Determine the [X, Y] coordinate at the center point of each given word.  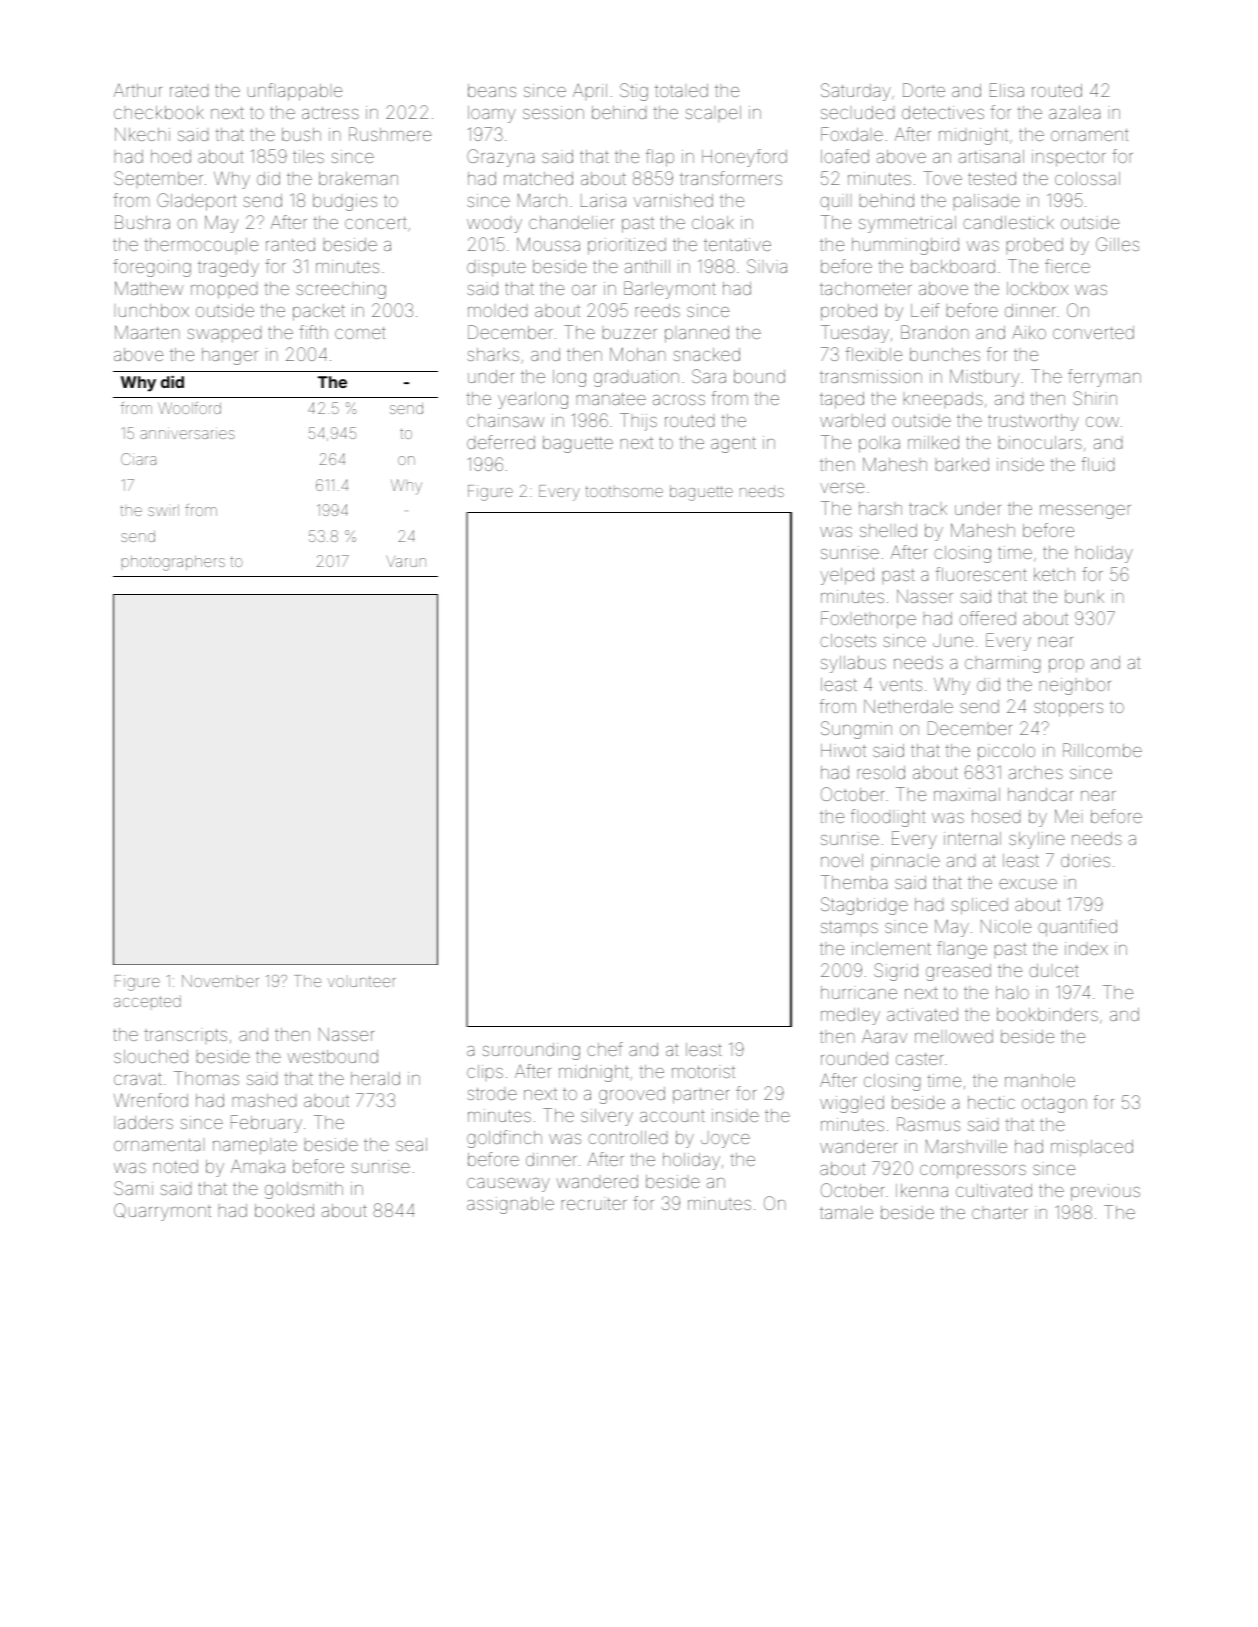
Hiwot [843, 750]
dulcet [1053, 970]
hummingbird [905, 246]
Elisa [1007, 90]
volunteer [361, 981]
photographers [173, 563]
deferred [501, 442]
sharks [493, 354]
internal [972, 838]
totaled [681, 90]
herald [375, 1078]
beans [492, 90]
